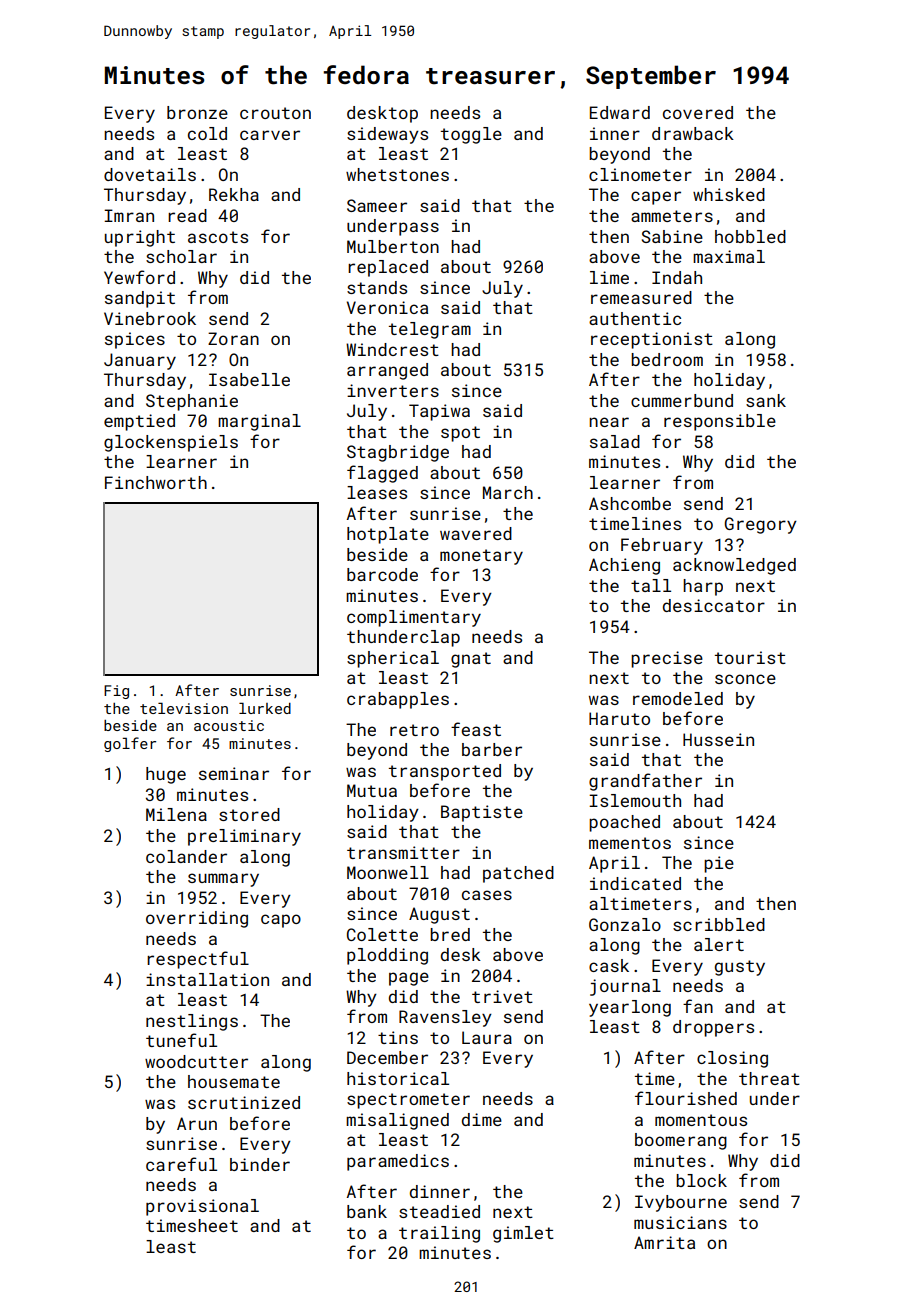  Describe the element at coordinates (223, 880) in the page. I see `summary` at that location.
